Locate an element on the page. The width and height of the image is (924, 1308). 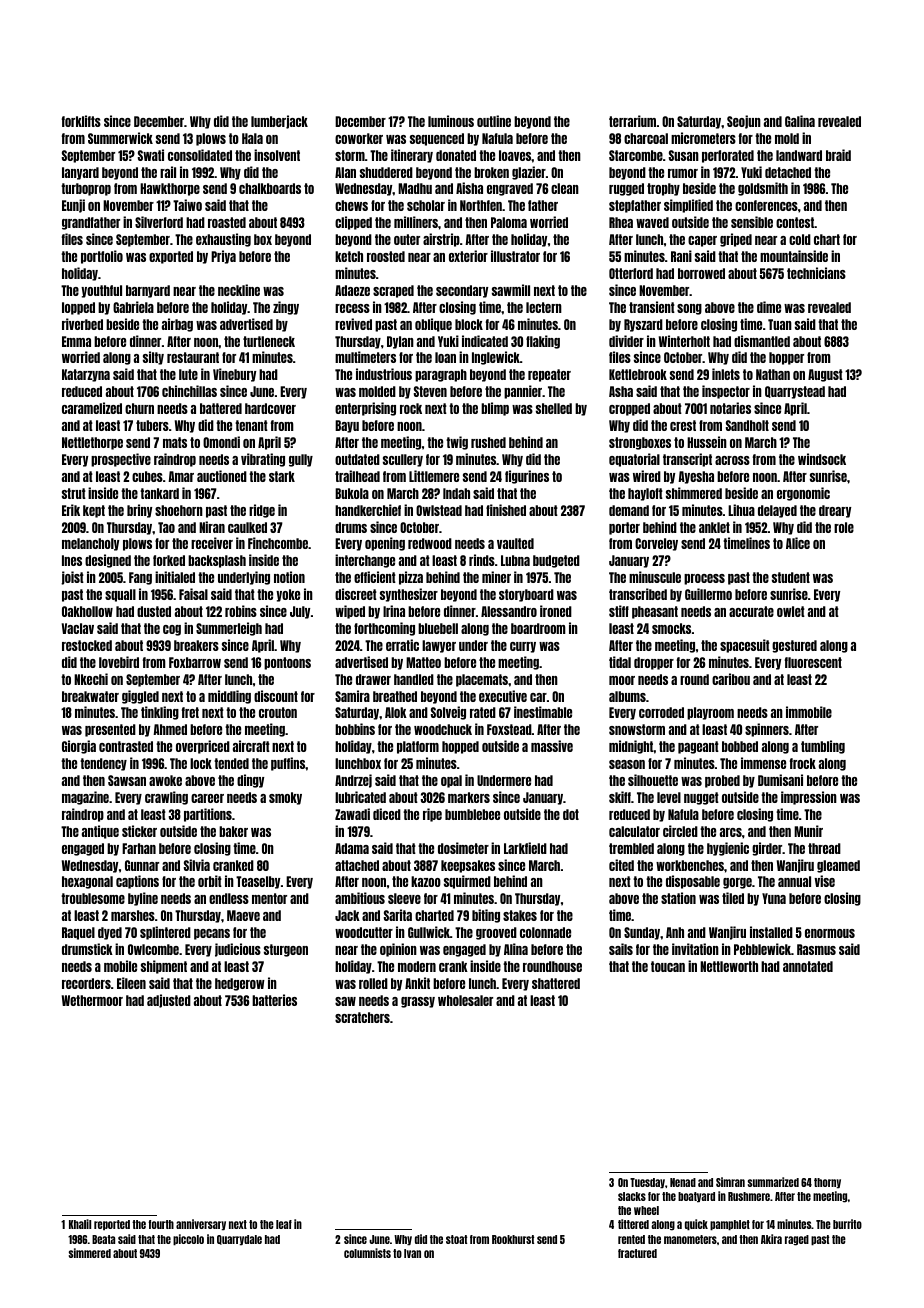
twig is located at coordinates (457, 443).
